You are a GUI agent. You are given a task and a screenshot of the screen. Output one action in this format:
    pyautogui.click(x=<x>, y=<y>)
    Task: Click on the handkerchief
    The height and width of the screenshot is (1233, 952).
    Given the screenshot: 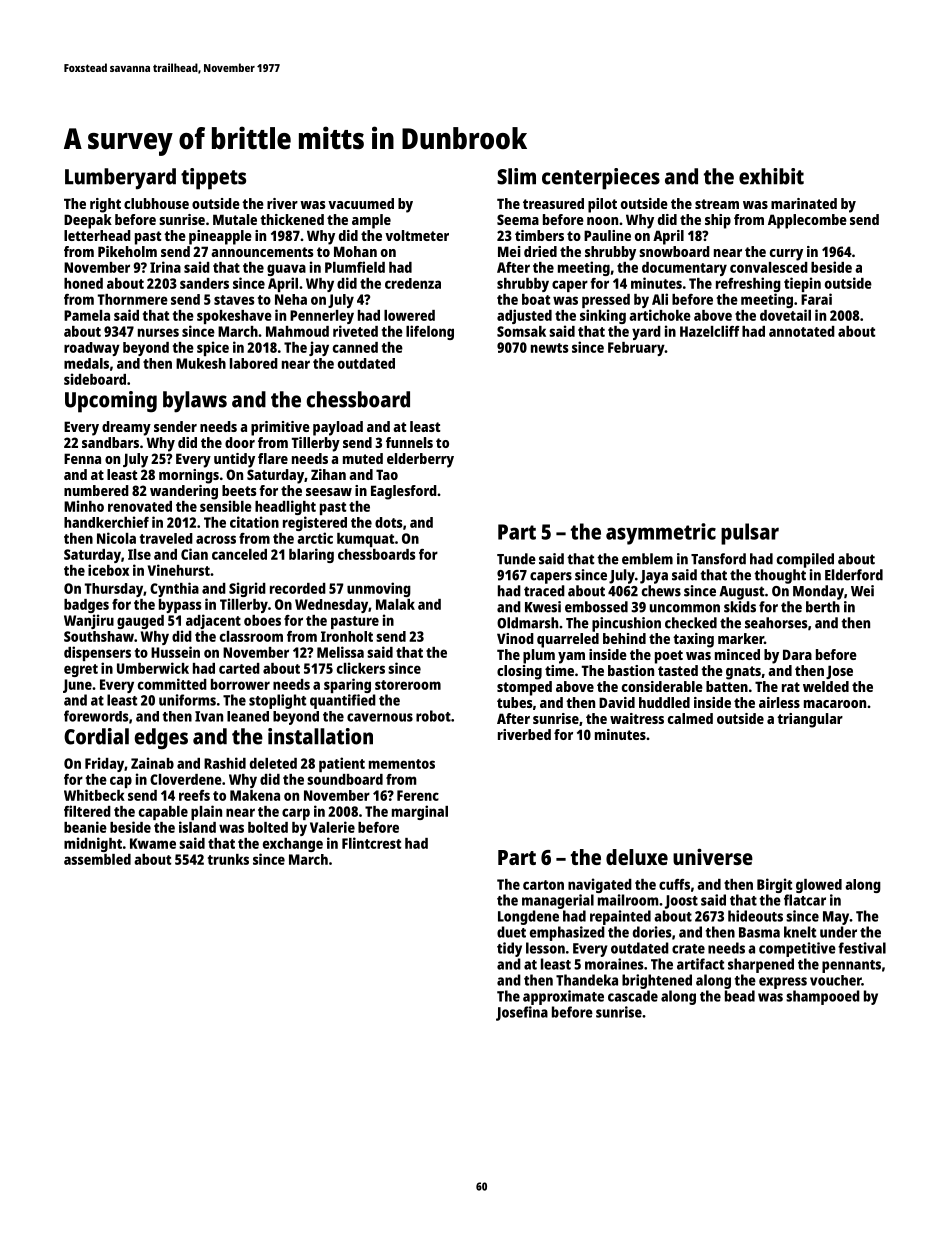 What is the action you would take?
    pyautogui.click(x=106, y=522)
